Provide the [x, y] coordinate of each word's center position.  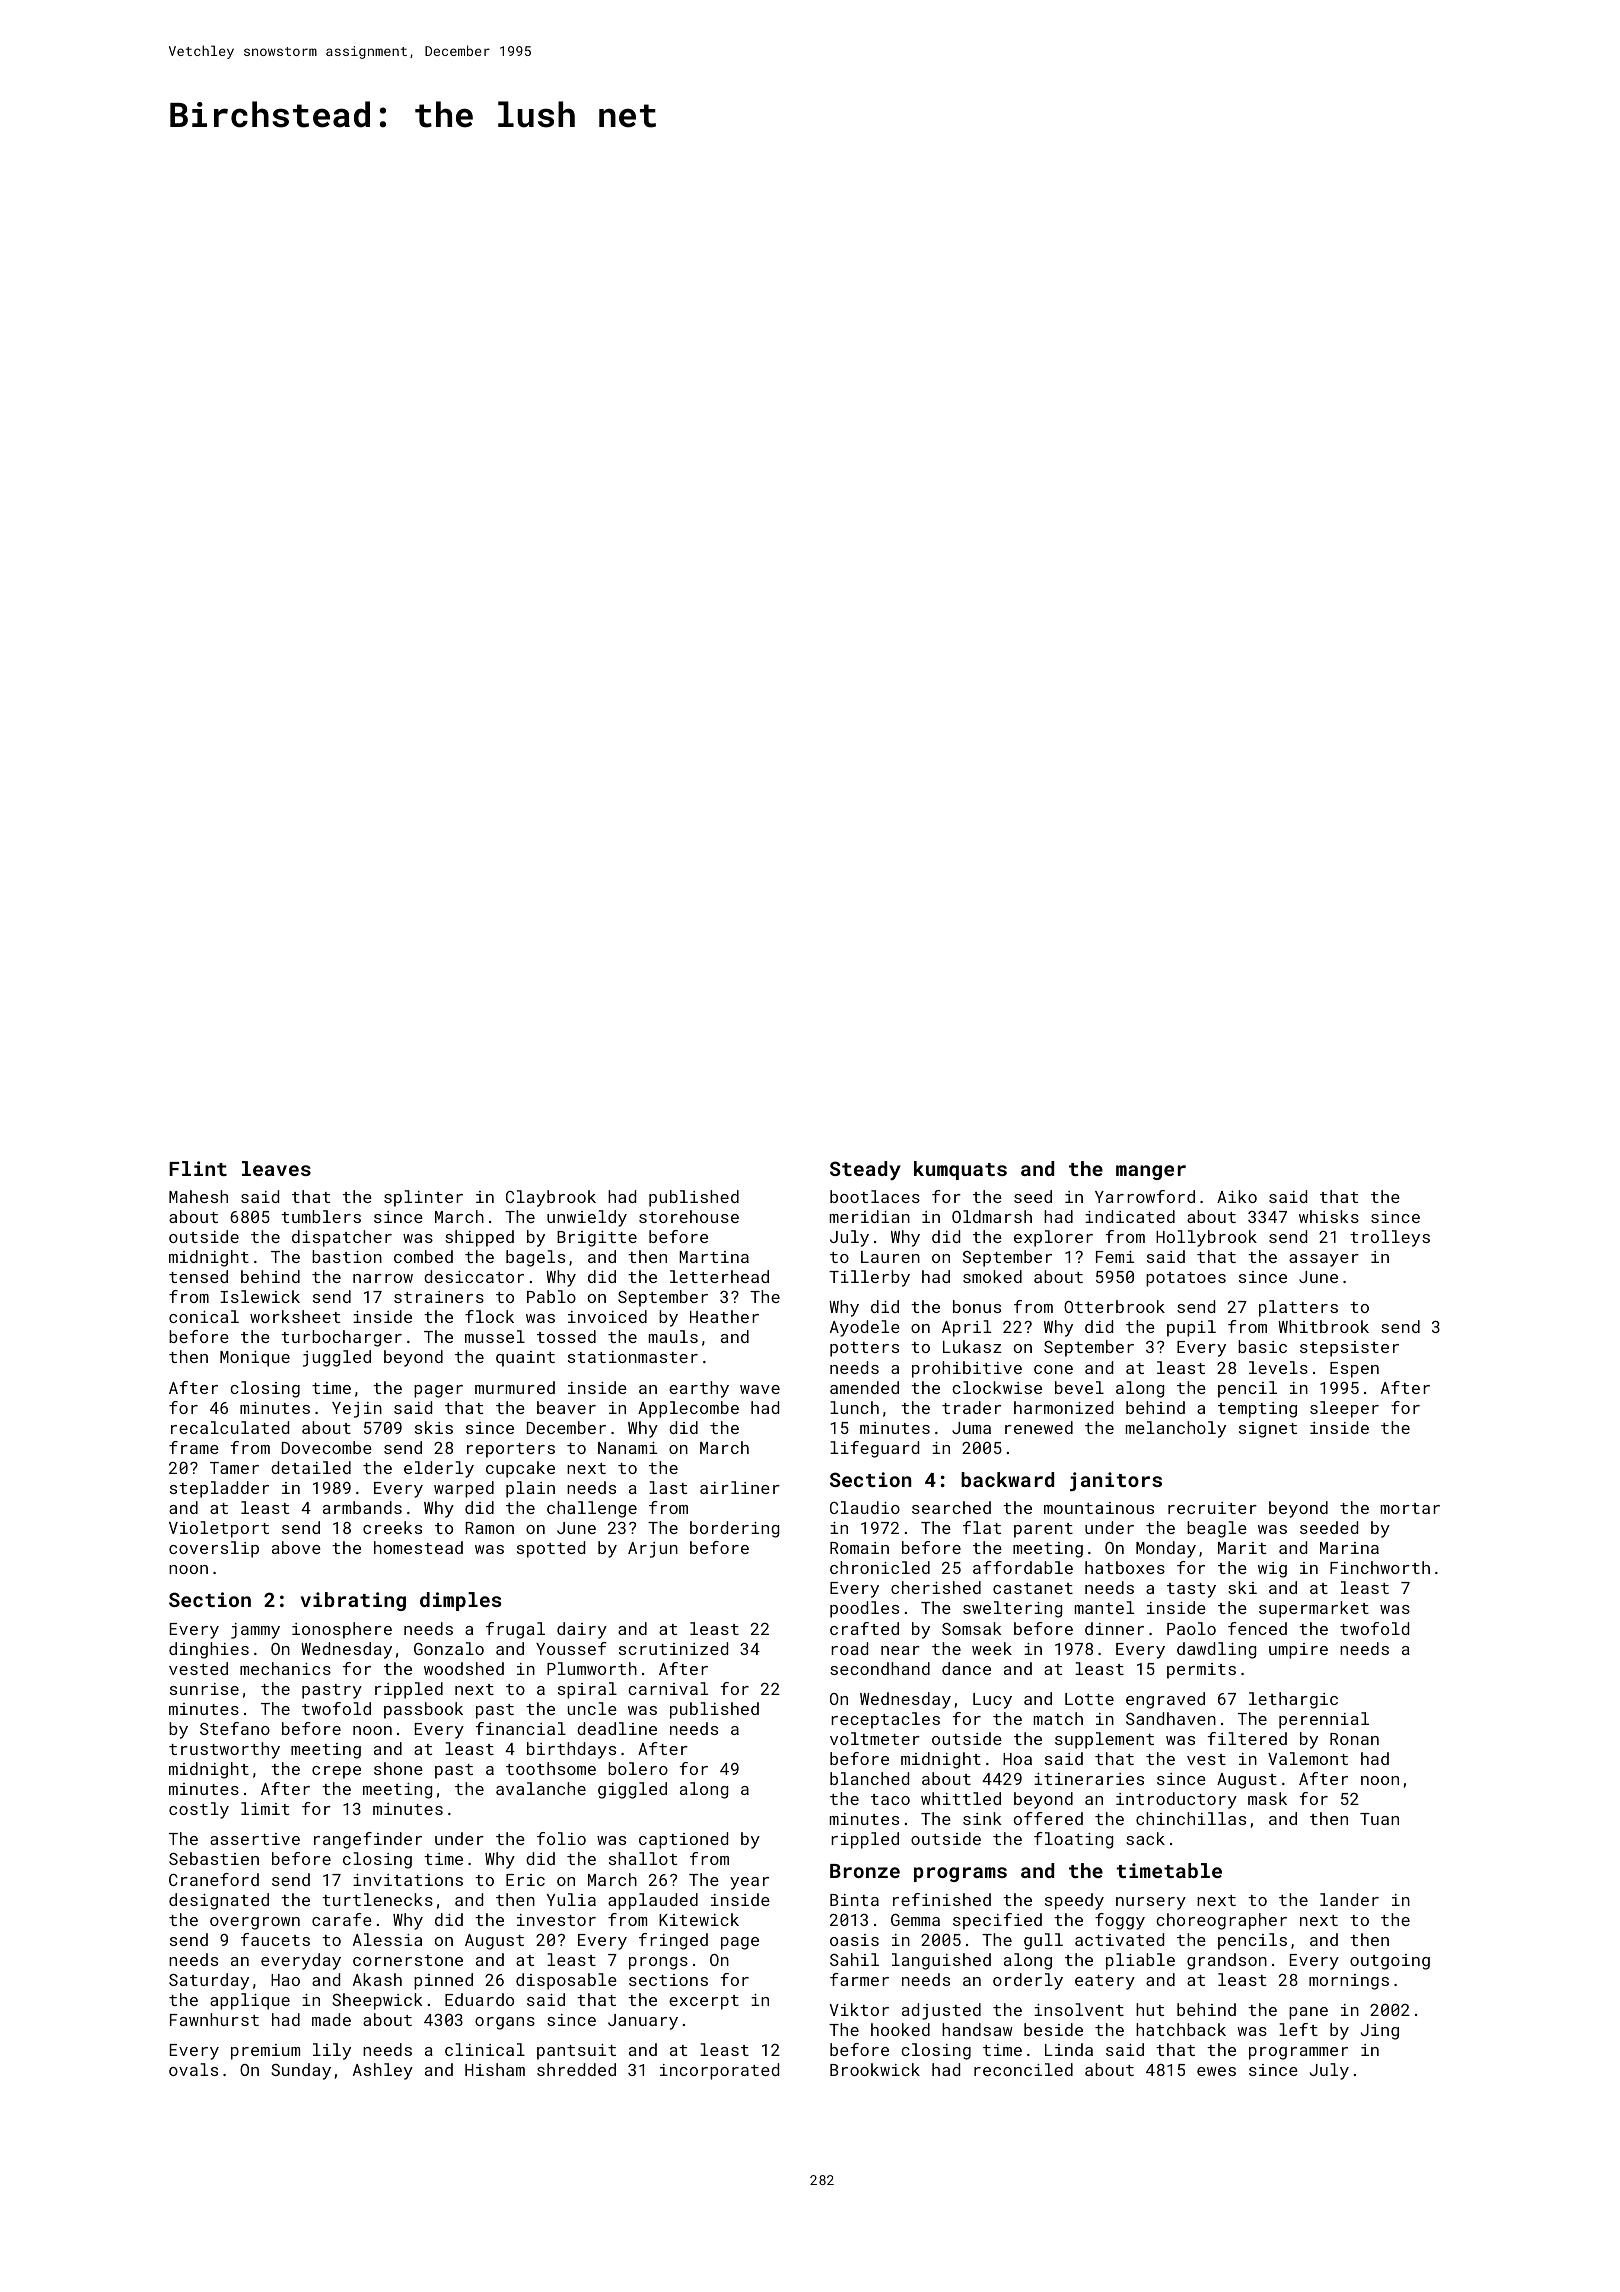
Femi [1115, 1257]
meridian [870, 1216]
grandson [1227, 1961]
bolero [638, 1768]
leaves [276, 1168]
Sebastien [214, 1858]
